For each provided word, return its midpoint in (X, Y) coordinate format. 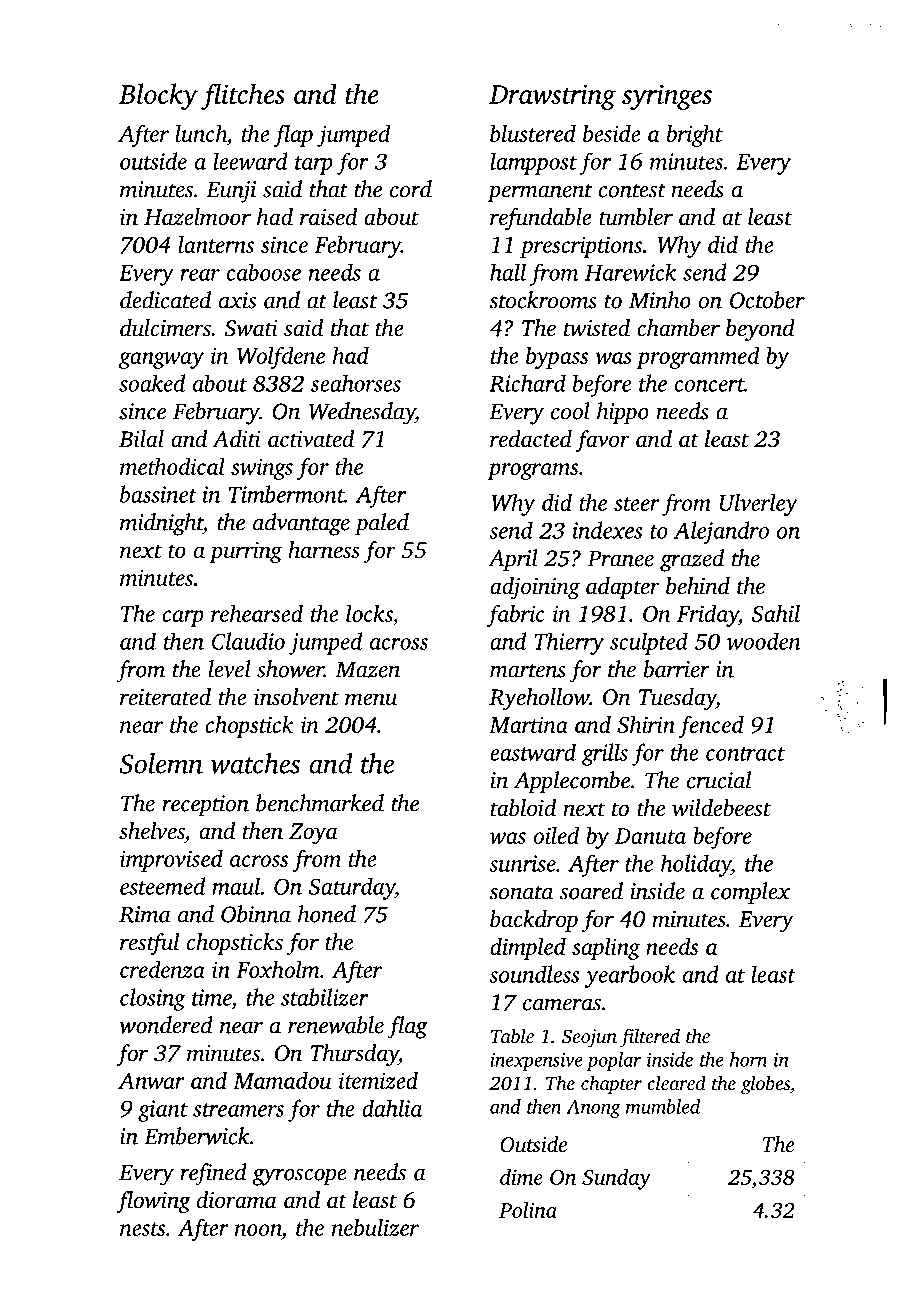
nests (142, 1229)
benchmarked (320, 803)
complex (750, 893)
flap (293, 135)
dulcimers (165, 328)
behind (698, 586)
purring (245, 553)
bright (695, 136)
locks (369, 613)
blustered (533, 133)
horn (748, 1059)
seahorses (356, 383)
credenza (162, 969)
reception (205, 806)
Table (512, 1035)
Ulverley (759, 504)
